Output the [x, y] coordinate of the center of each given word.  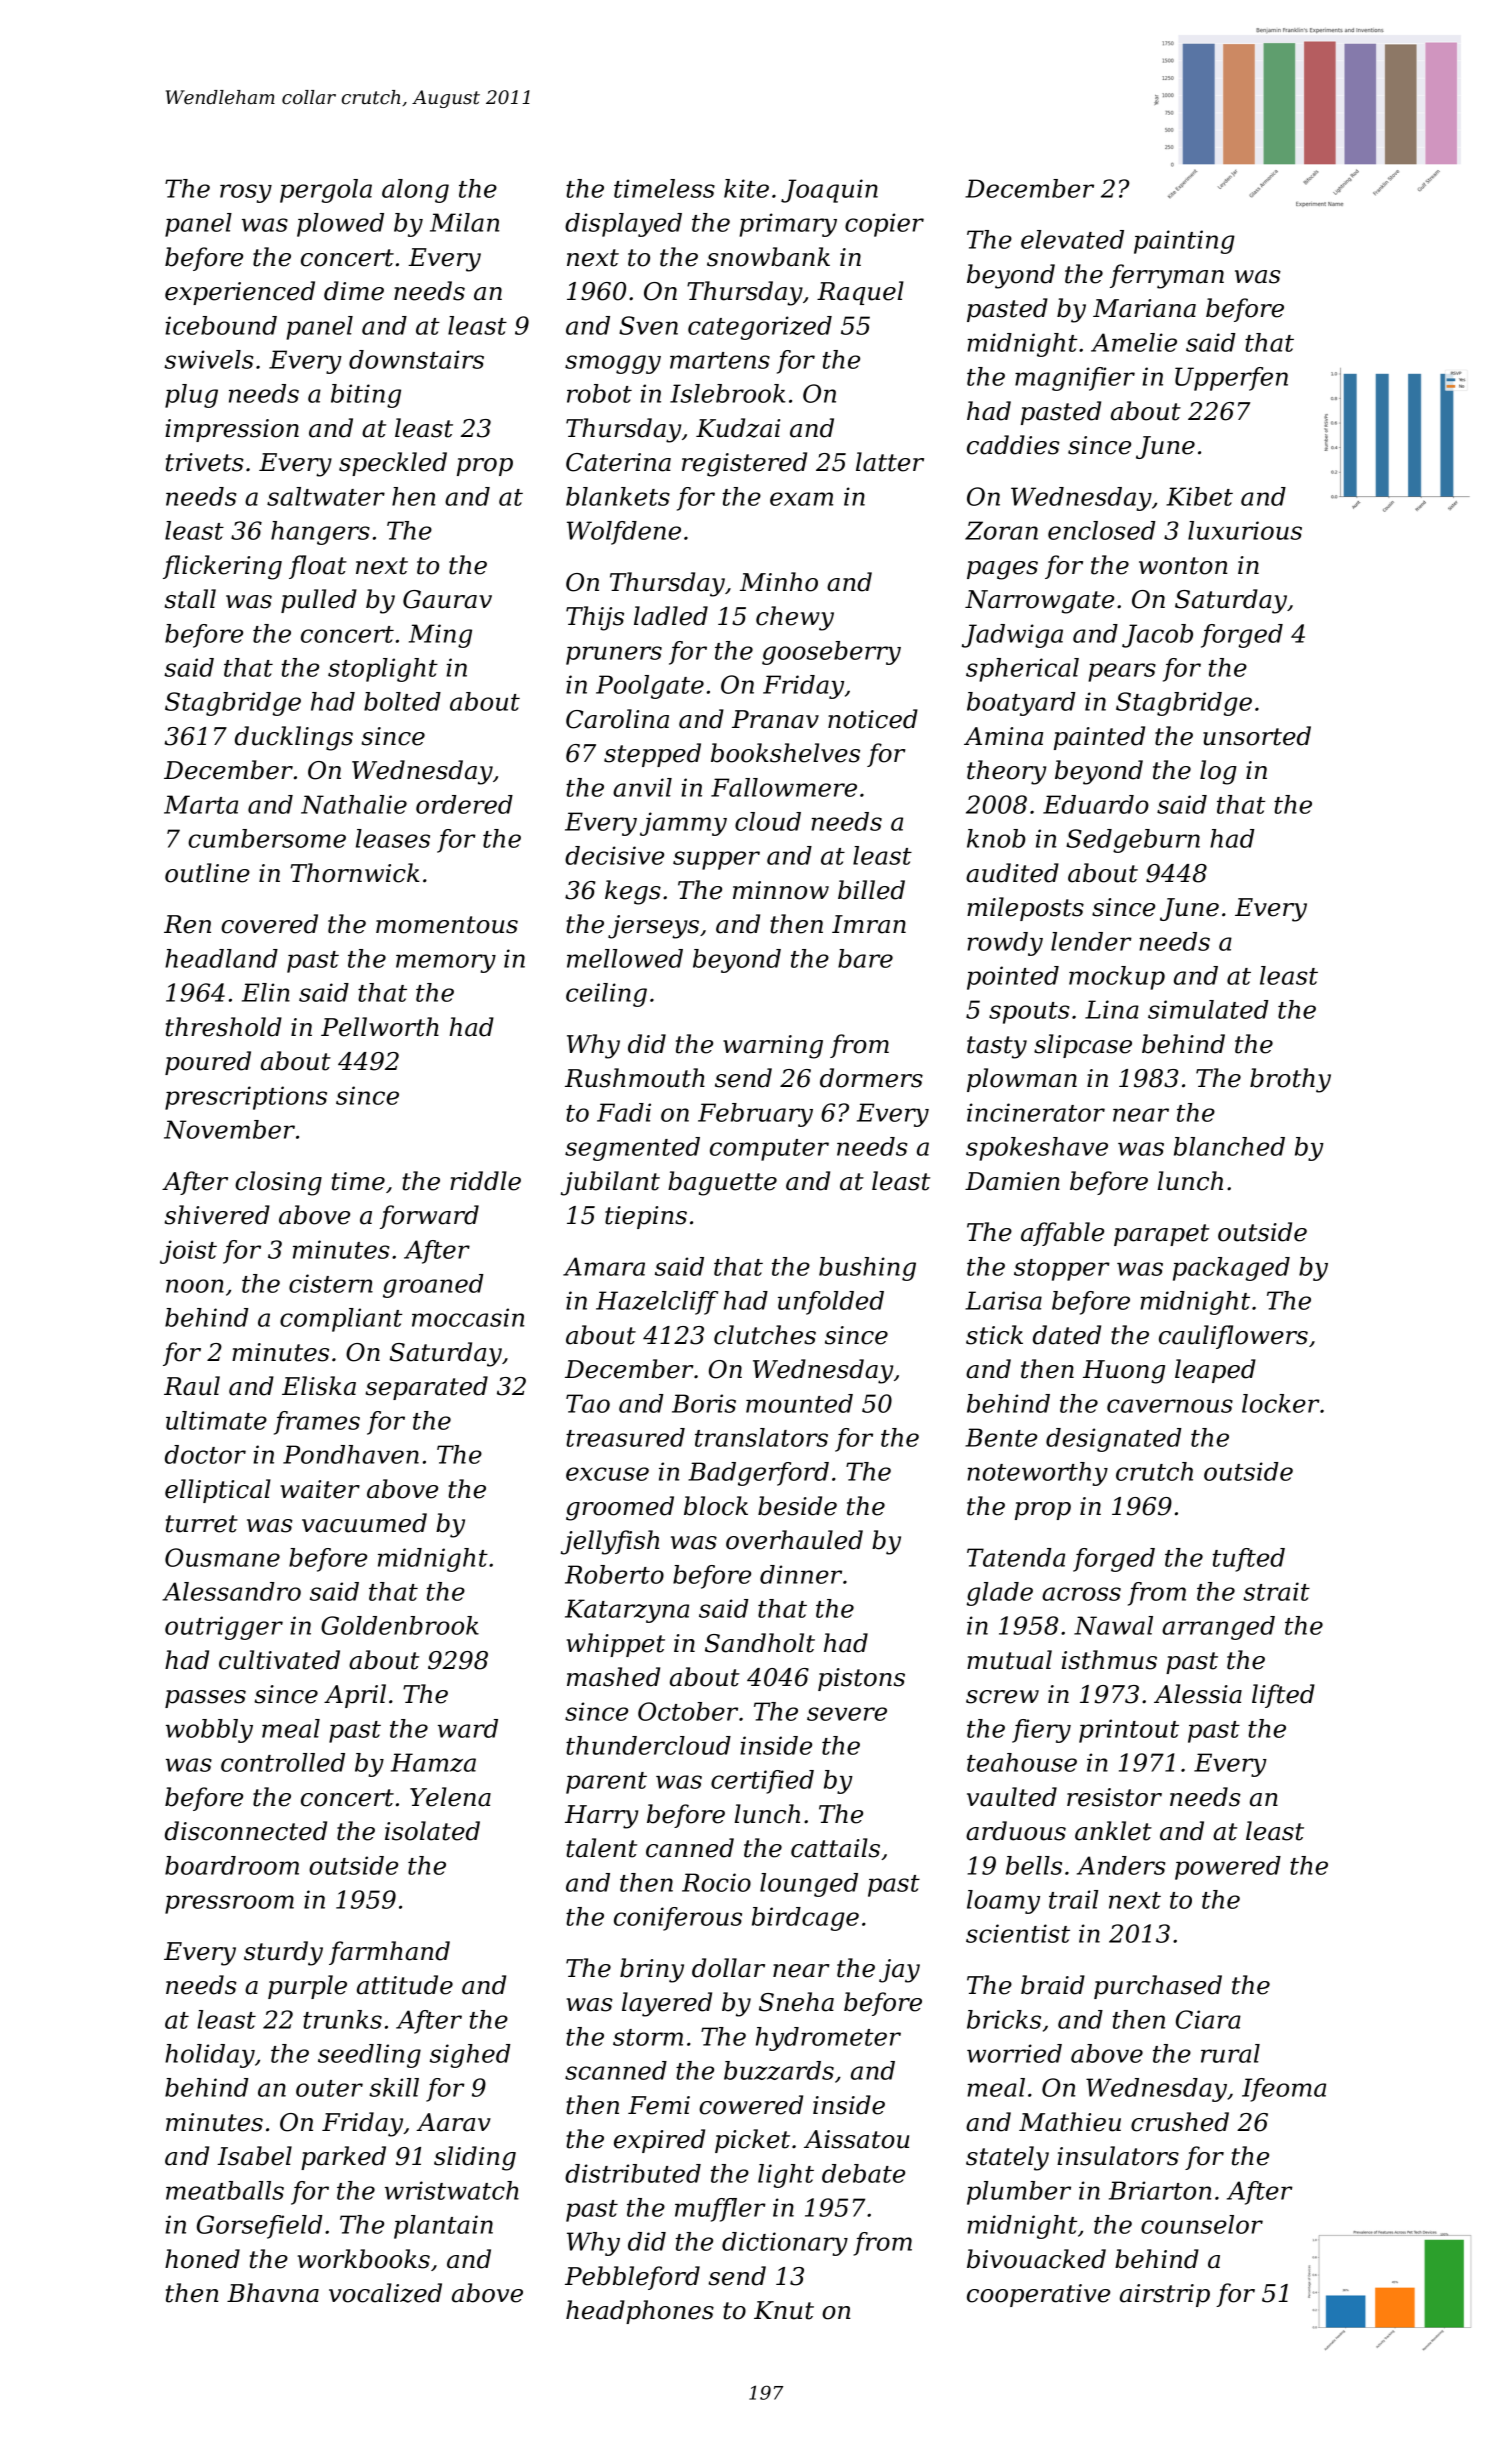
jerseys [653, 927]
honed [202, 2259]
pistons [861, 1679]
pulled [319, 601]
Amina [1003, 736]
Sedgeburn [1133, 841]
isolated [432, 1831]
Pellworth [380, 1027]
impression [232, 430]
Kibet [1199, 496]
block [716, 1506]
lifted [1283, 1696]
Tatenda [1016, 1557]
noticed [873, 719]
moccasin [468, 1317]
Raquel [860, 293]
